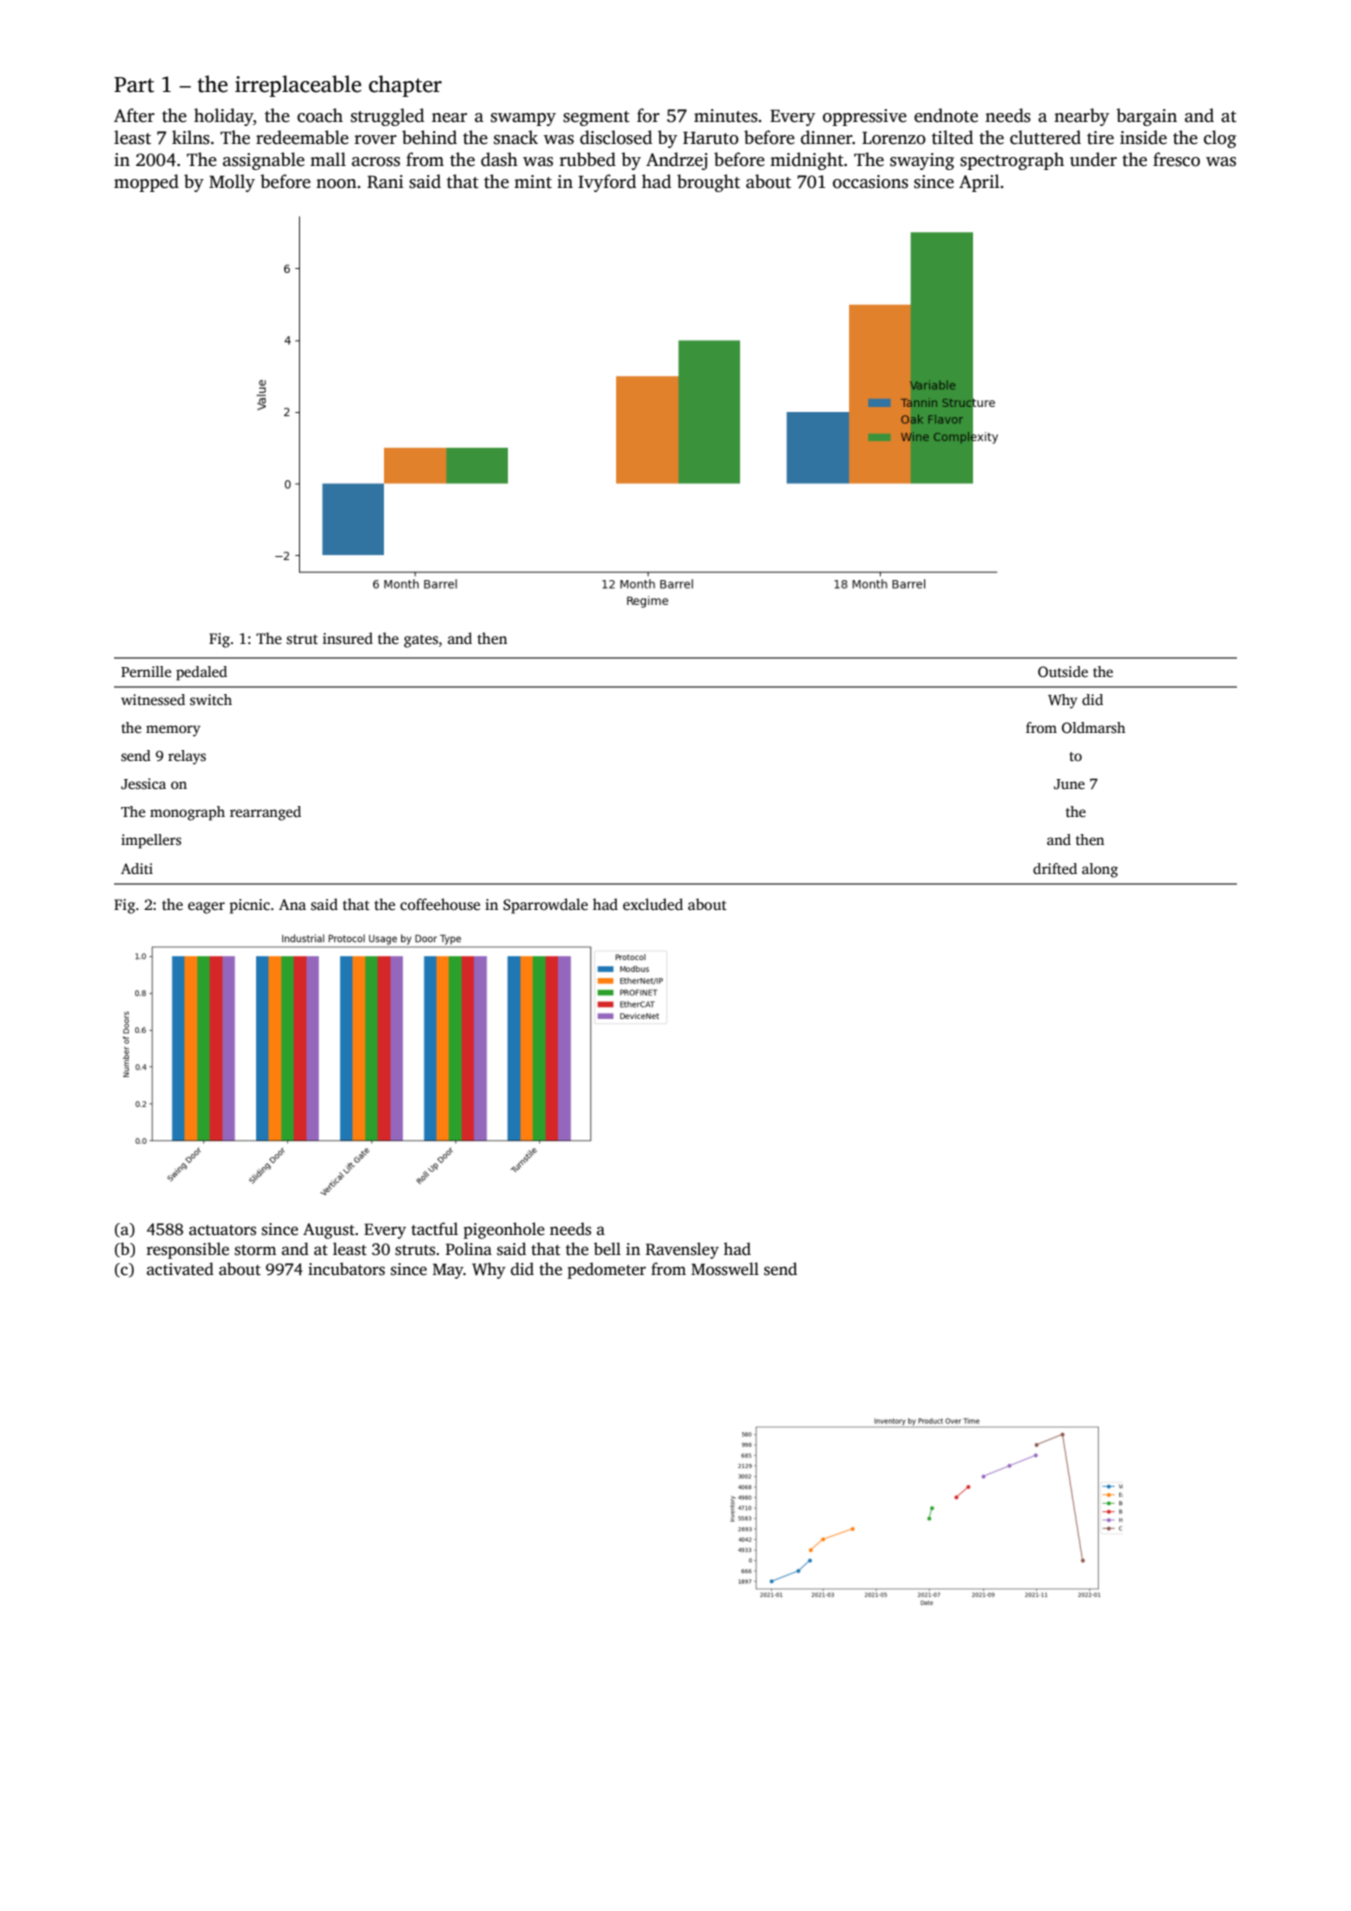 This document has height=1911, width=1351. What do you see at coordinates (1146, 117) in the document?
I see `bargain` at bounding box center [1146, 117].
